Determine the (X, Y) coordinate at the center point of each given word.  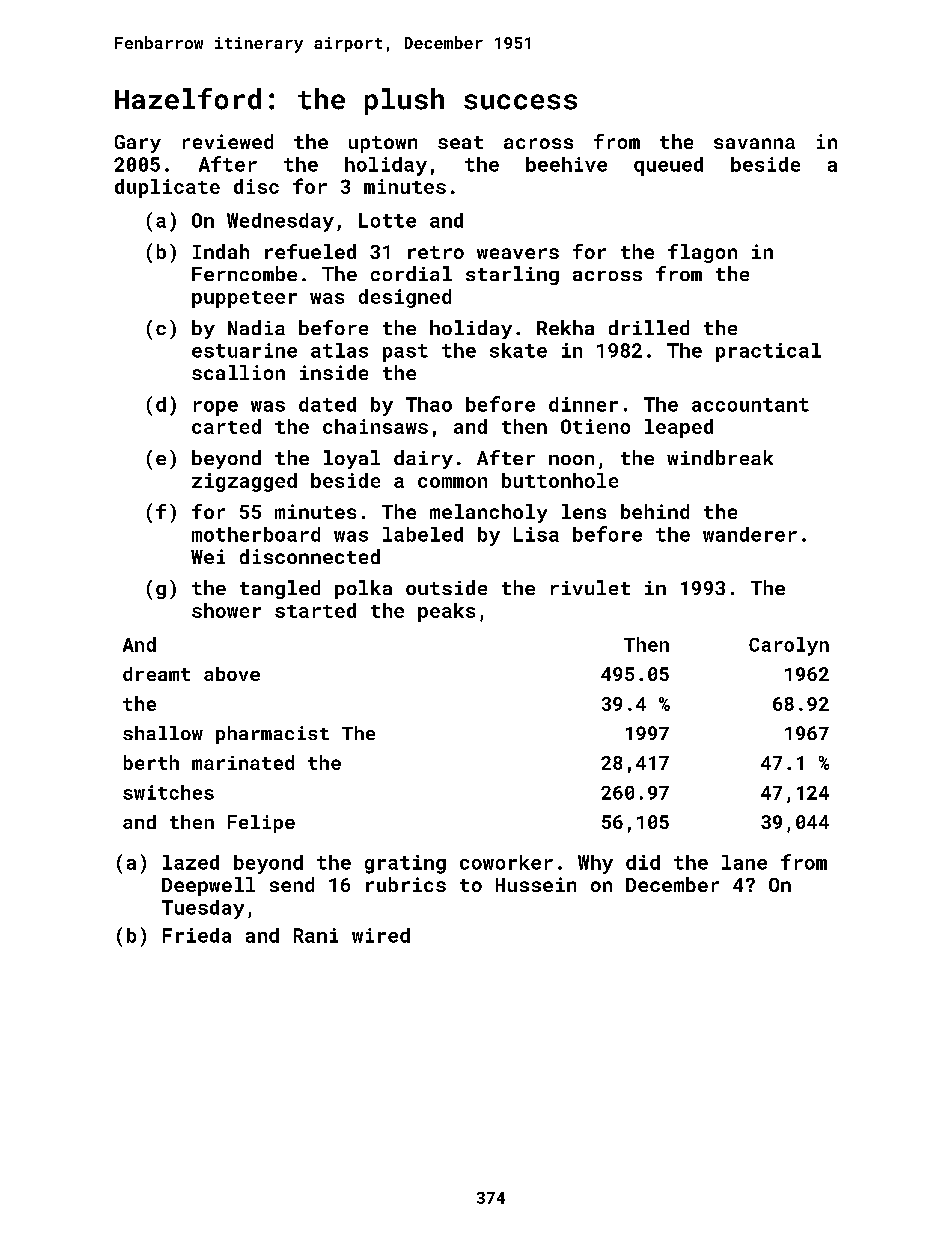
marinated (243, 762)
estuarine (244, 350)
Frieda (197, 935)
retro (436, 252)
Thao (429, 404)
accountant (750, 405)
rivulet (590, 587)
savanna (754, 143)
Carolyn (789, 646)
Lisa (536, 534)
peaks (446, 612)
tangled (280, 589)
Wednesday (280, 222)
